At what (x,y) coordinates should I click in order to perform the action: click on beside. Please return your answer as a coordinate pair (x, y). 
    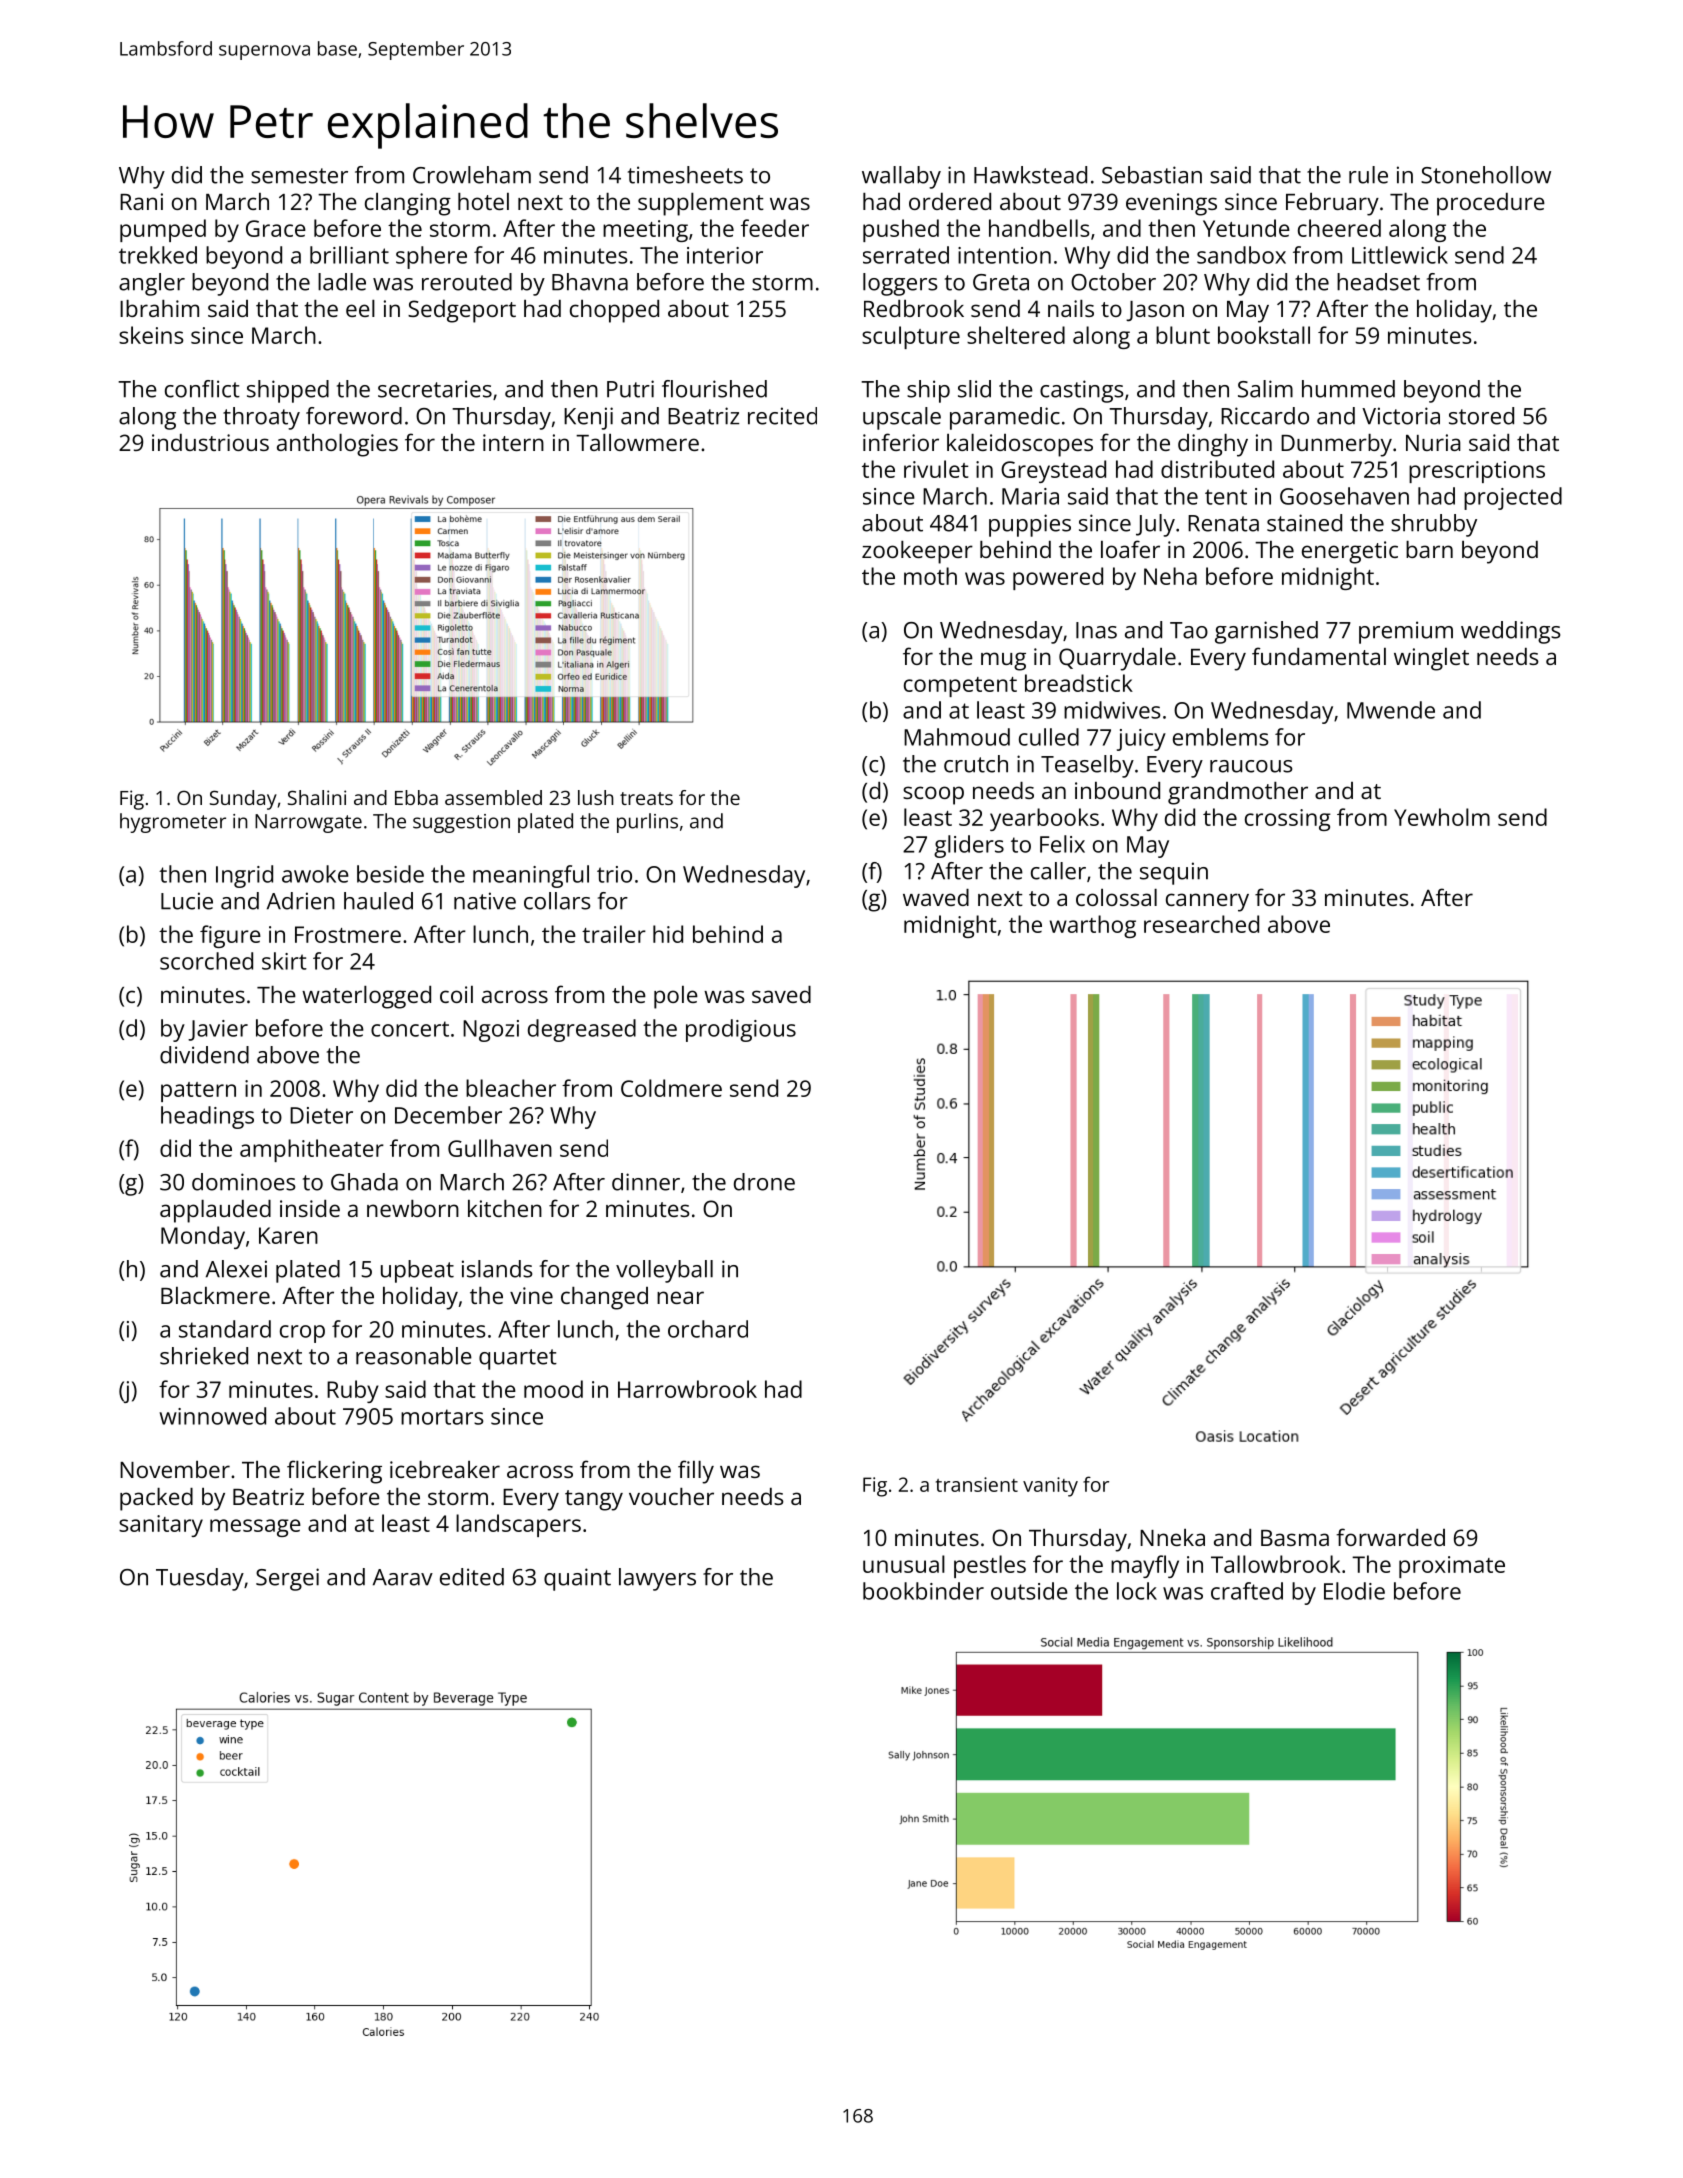
    Looking at the image, I should click on (390, 874).
